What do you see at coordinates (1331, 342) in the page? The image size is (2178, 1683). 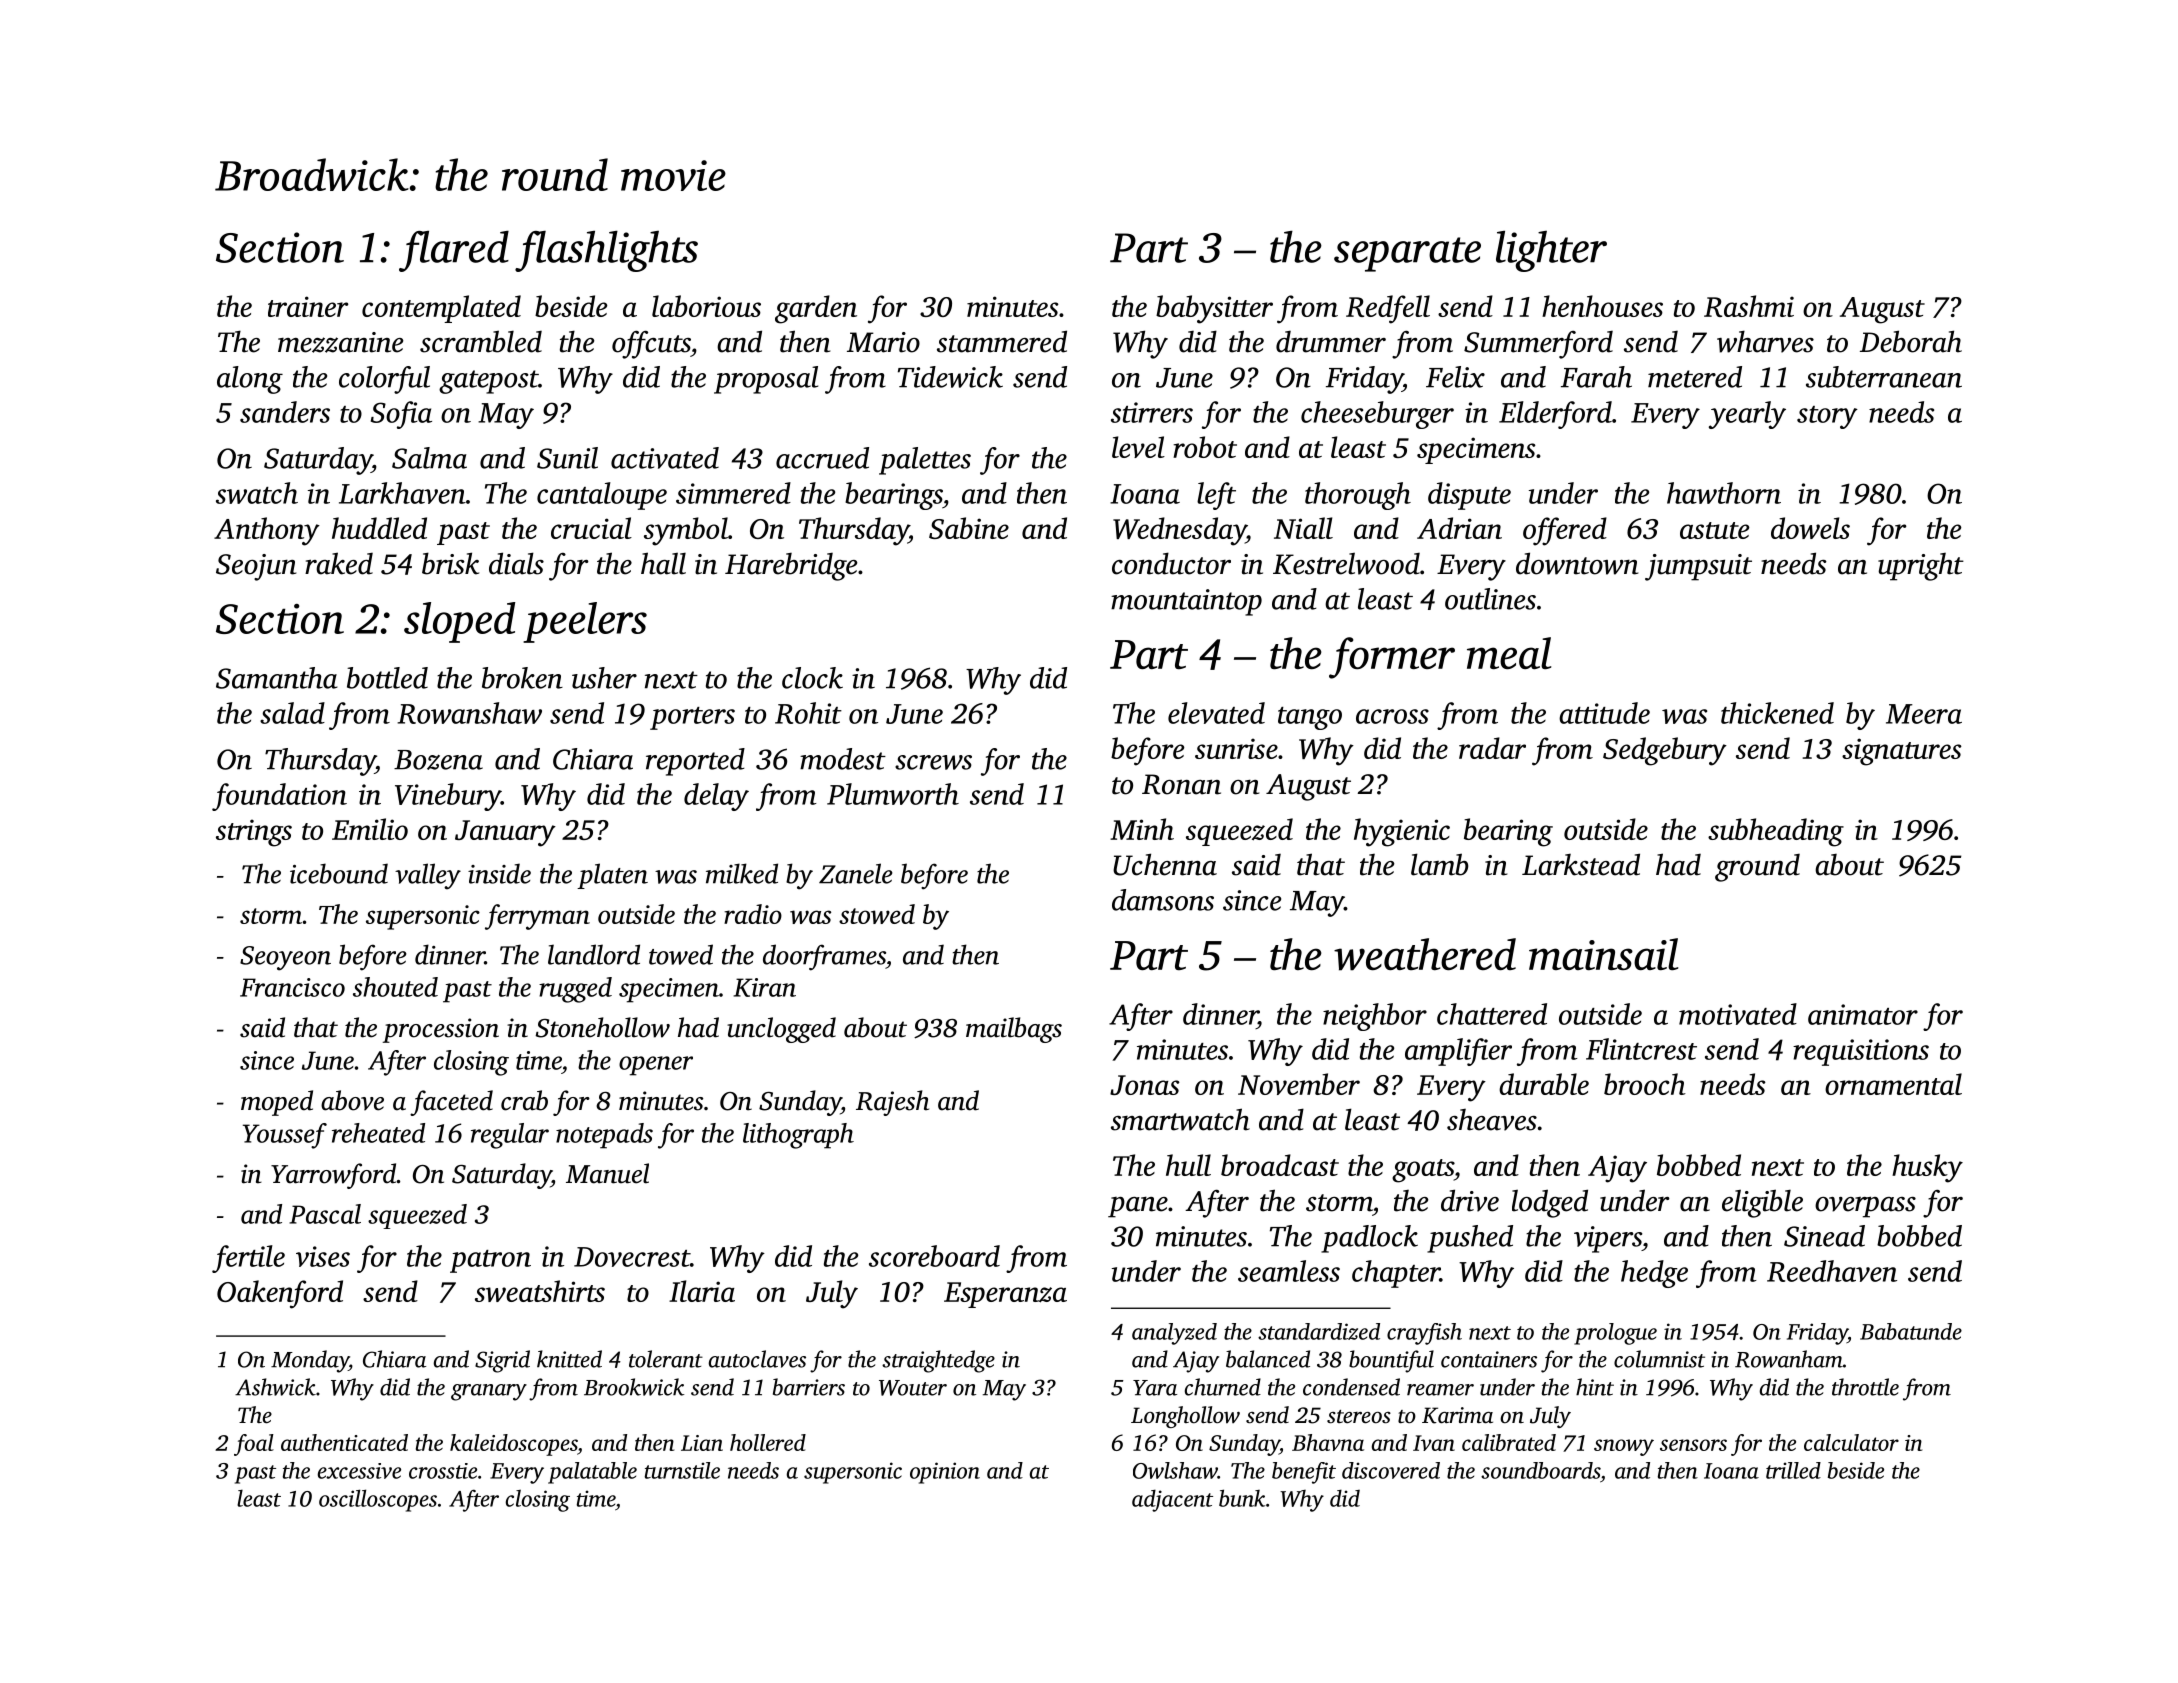 I see `drummer` at bounding box center [1331, 342].
